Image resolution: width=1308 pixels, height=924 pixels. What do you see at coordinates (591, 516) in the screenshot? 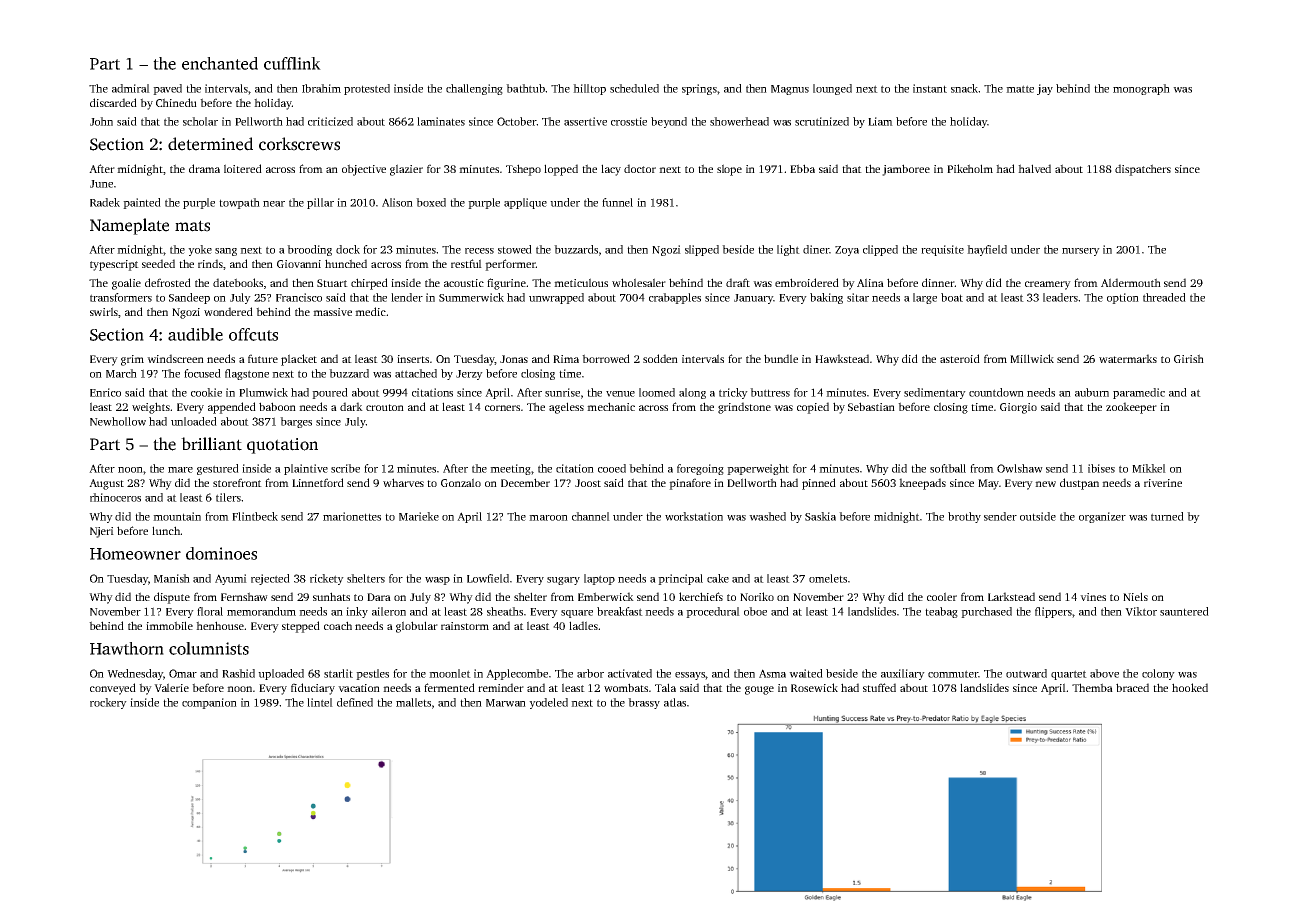
I see `channel` at bounding box center [591, 516].
